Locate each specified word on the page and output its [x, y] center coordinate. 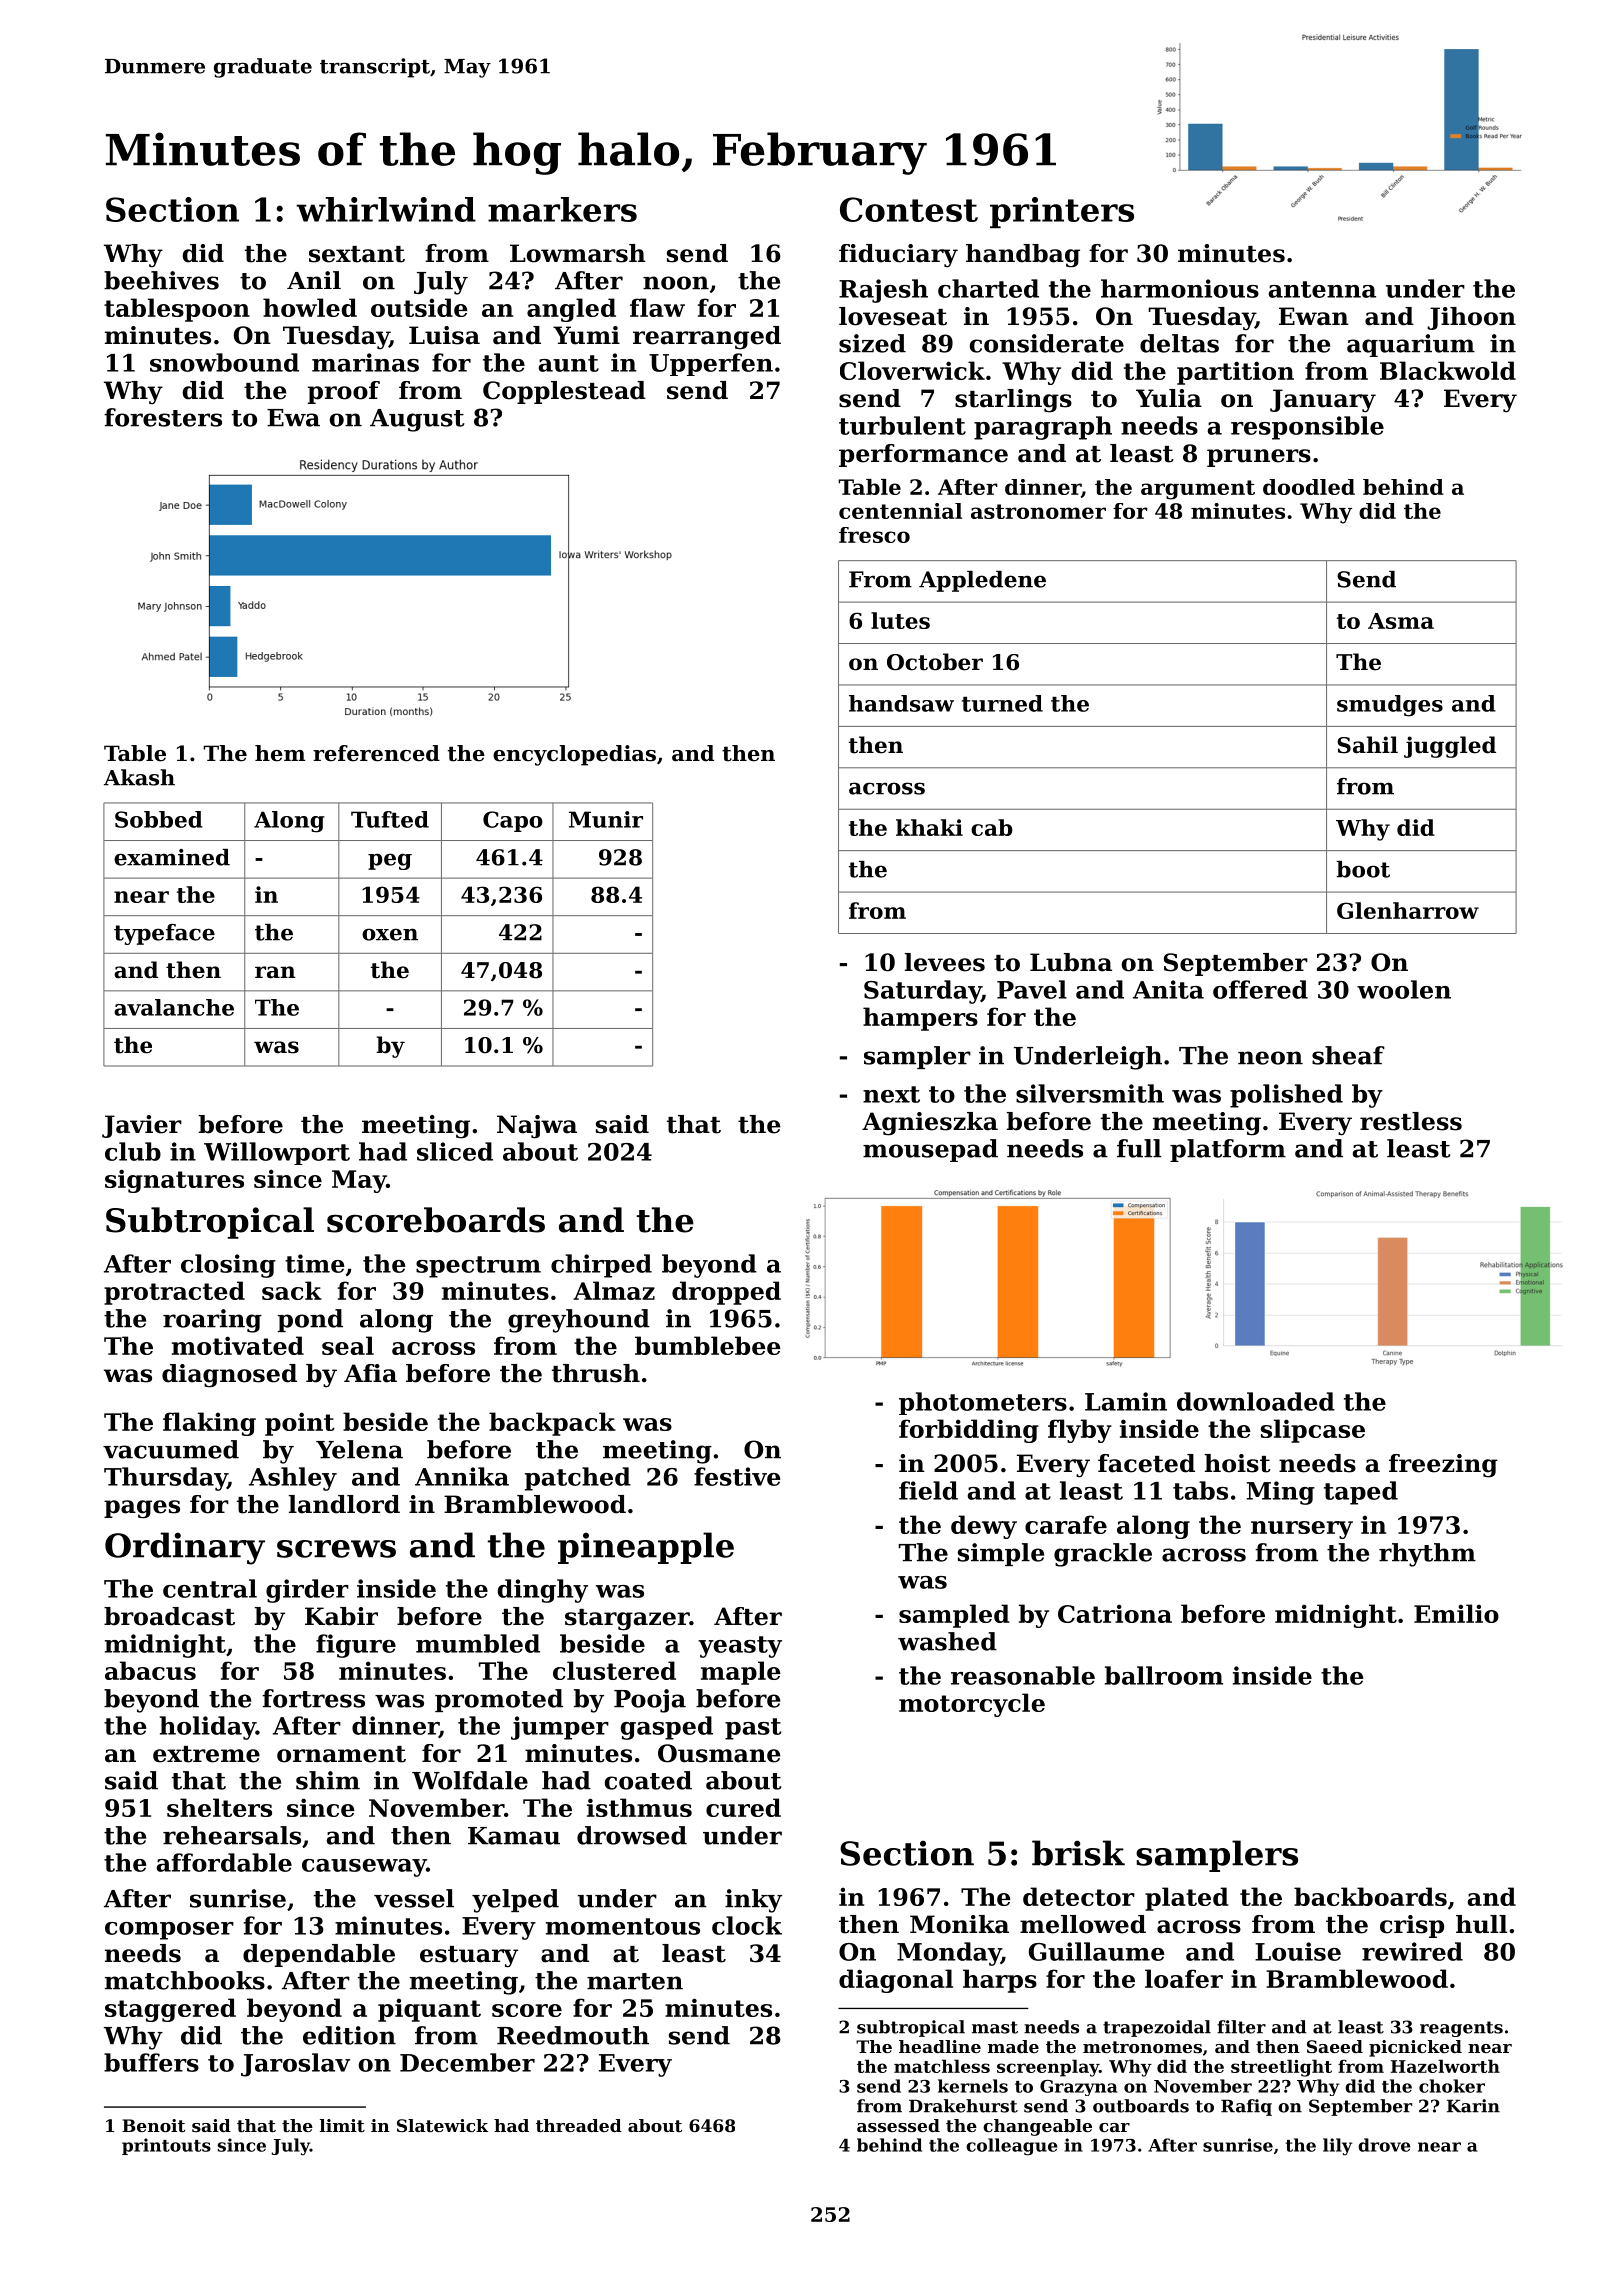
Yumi [586, 335]
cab [992, 827]
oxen [390, 934]
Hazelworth [1445, 2066]
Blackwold [1448, 370]
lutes [900, 620]
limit [342, 2125]
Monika [959, 1924]
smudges [1390, 706]
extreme [206, 1754]
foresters [163, 417]
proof [344, 392]
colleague [1012, 2147]
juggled [1450, 747]
